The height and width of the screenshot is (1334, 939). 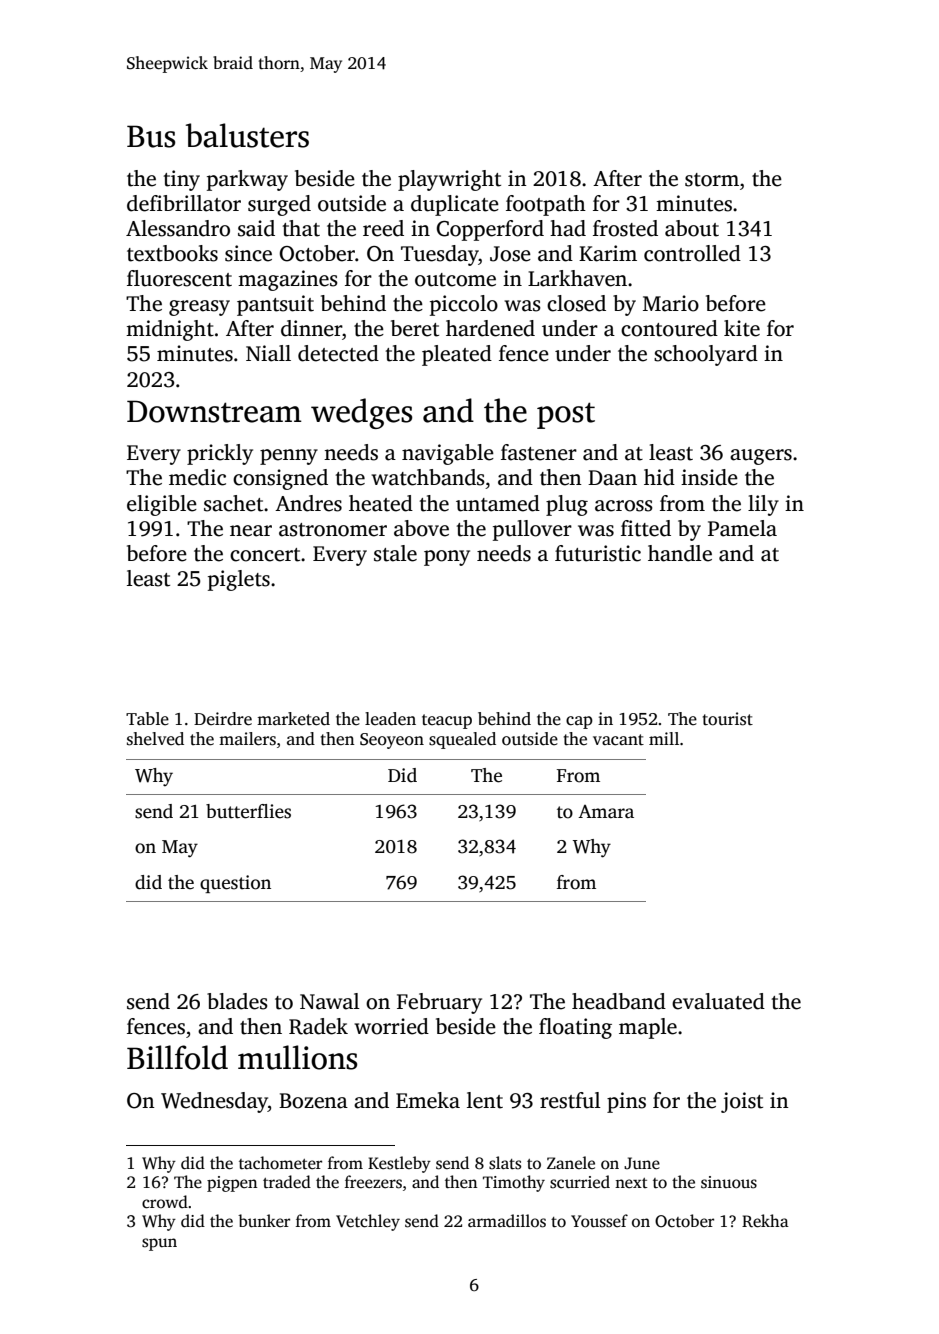 What do you see at coordinates (155, 739) in the screenshot?
I see `shelved` at bounding box center [155, 739].
